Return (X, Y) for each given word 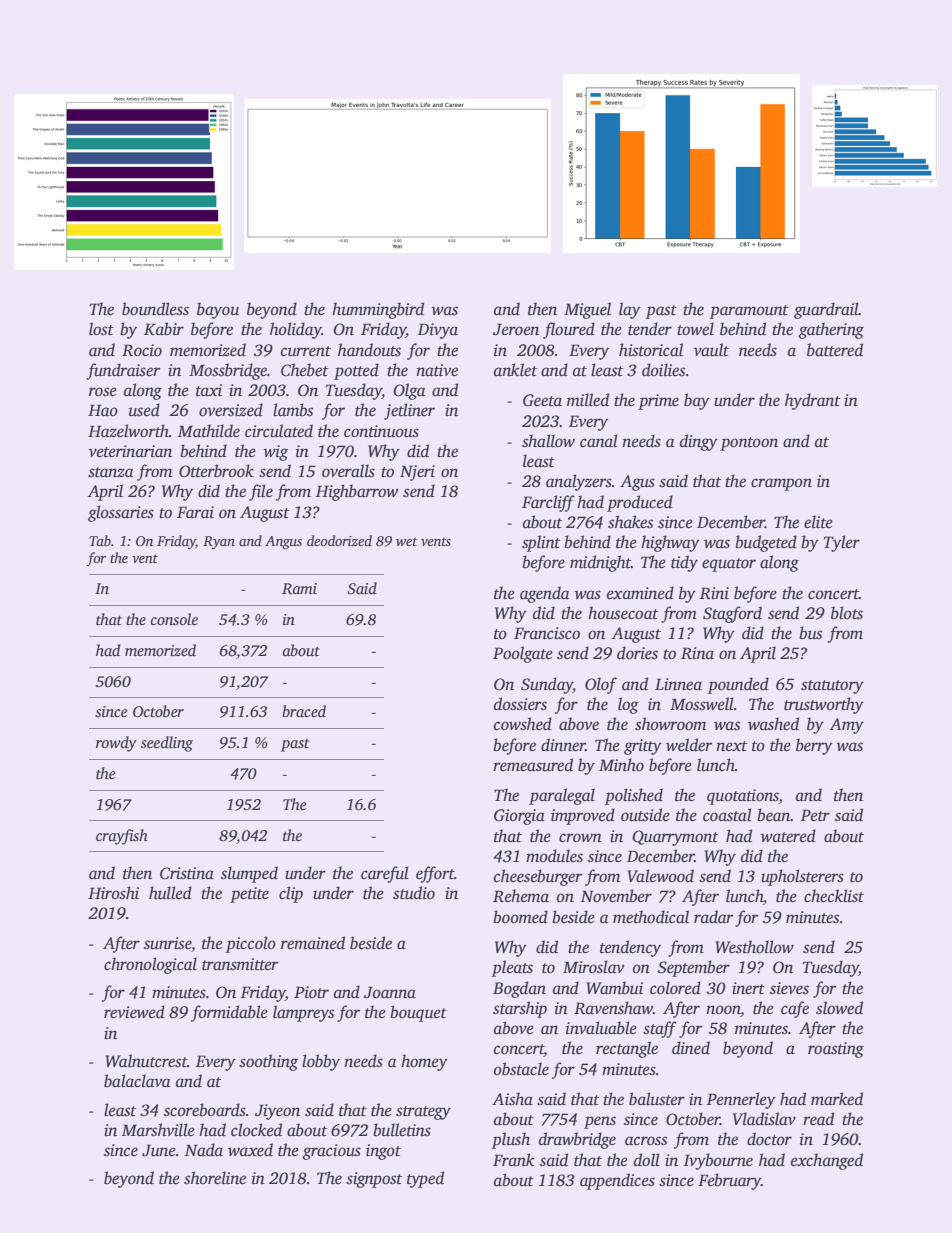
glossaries (121, 513)
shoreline (215, 1178)
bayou (218, 310)
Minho (621, 765)
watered (788, 836)
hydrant (812, 401)
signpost (374, 1180)
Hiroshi (113, 893)
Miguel (587, 310)
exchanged (827, 1161)
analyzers (579, 482)
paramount (749, 312)
